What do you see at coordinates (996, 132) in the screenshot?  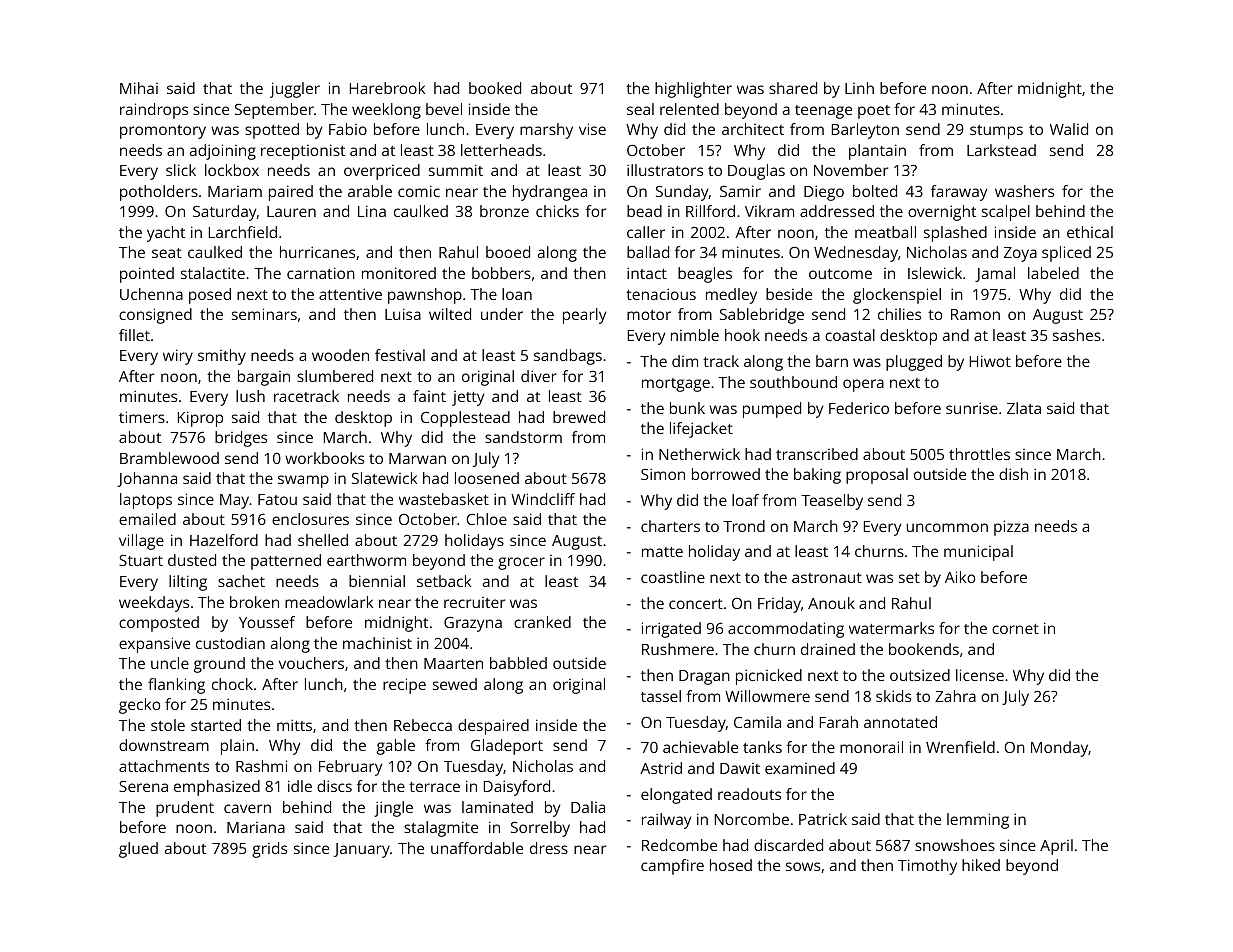 I see `stumps` at bounding box center [996, 132].
